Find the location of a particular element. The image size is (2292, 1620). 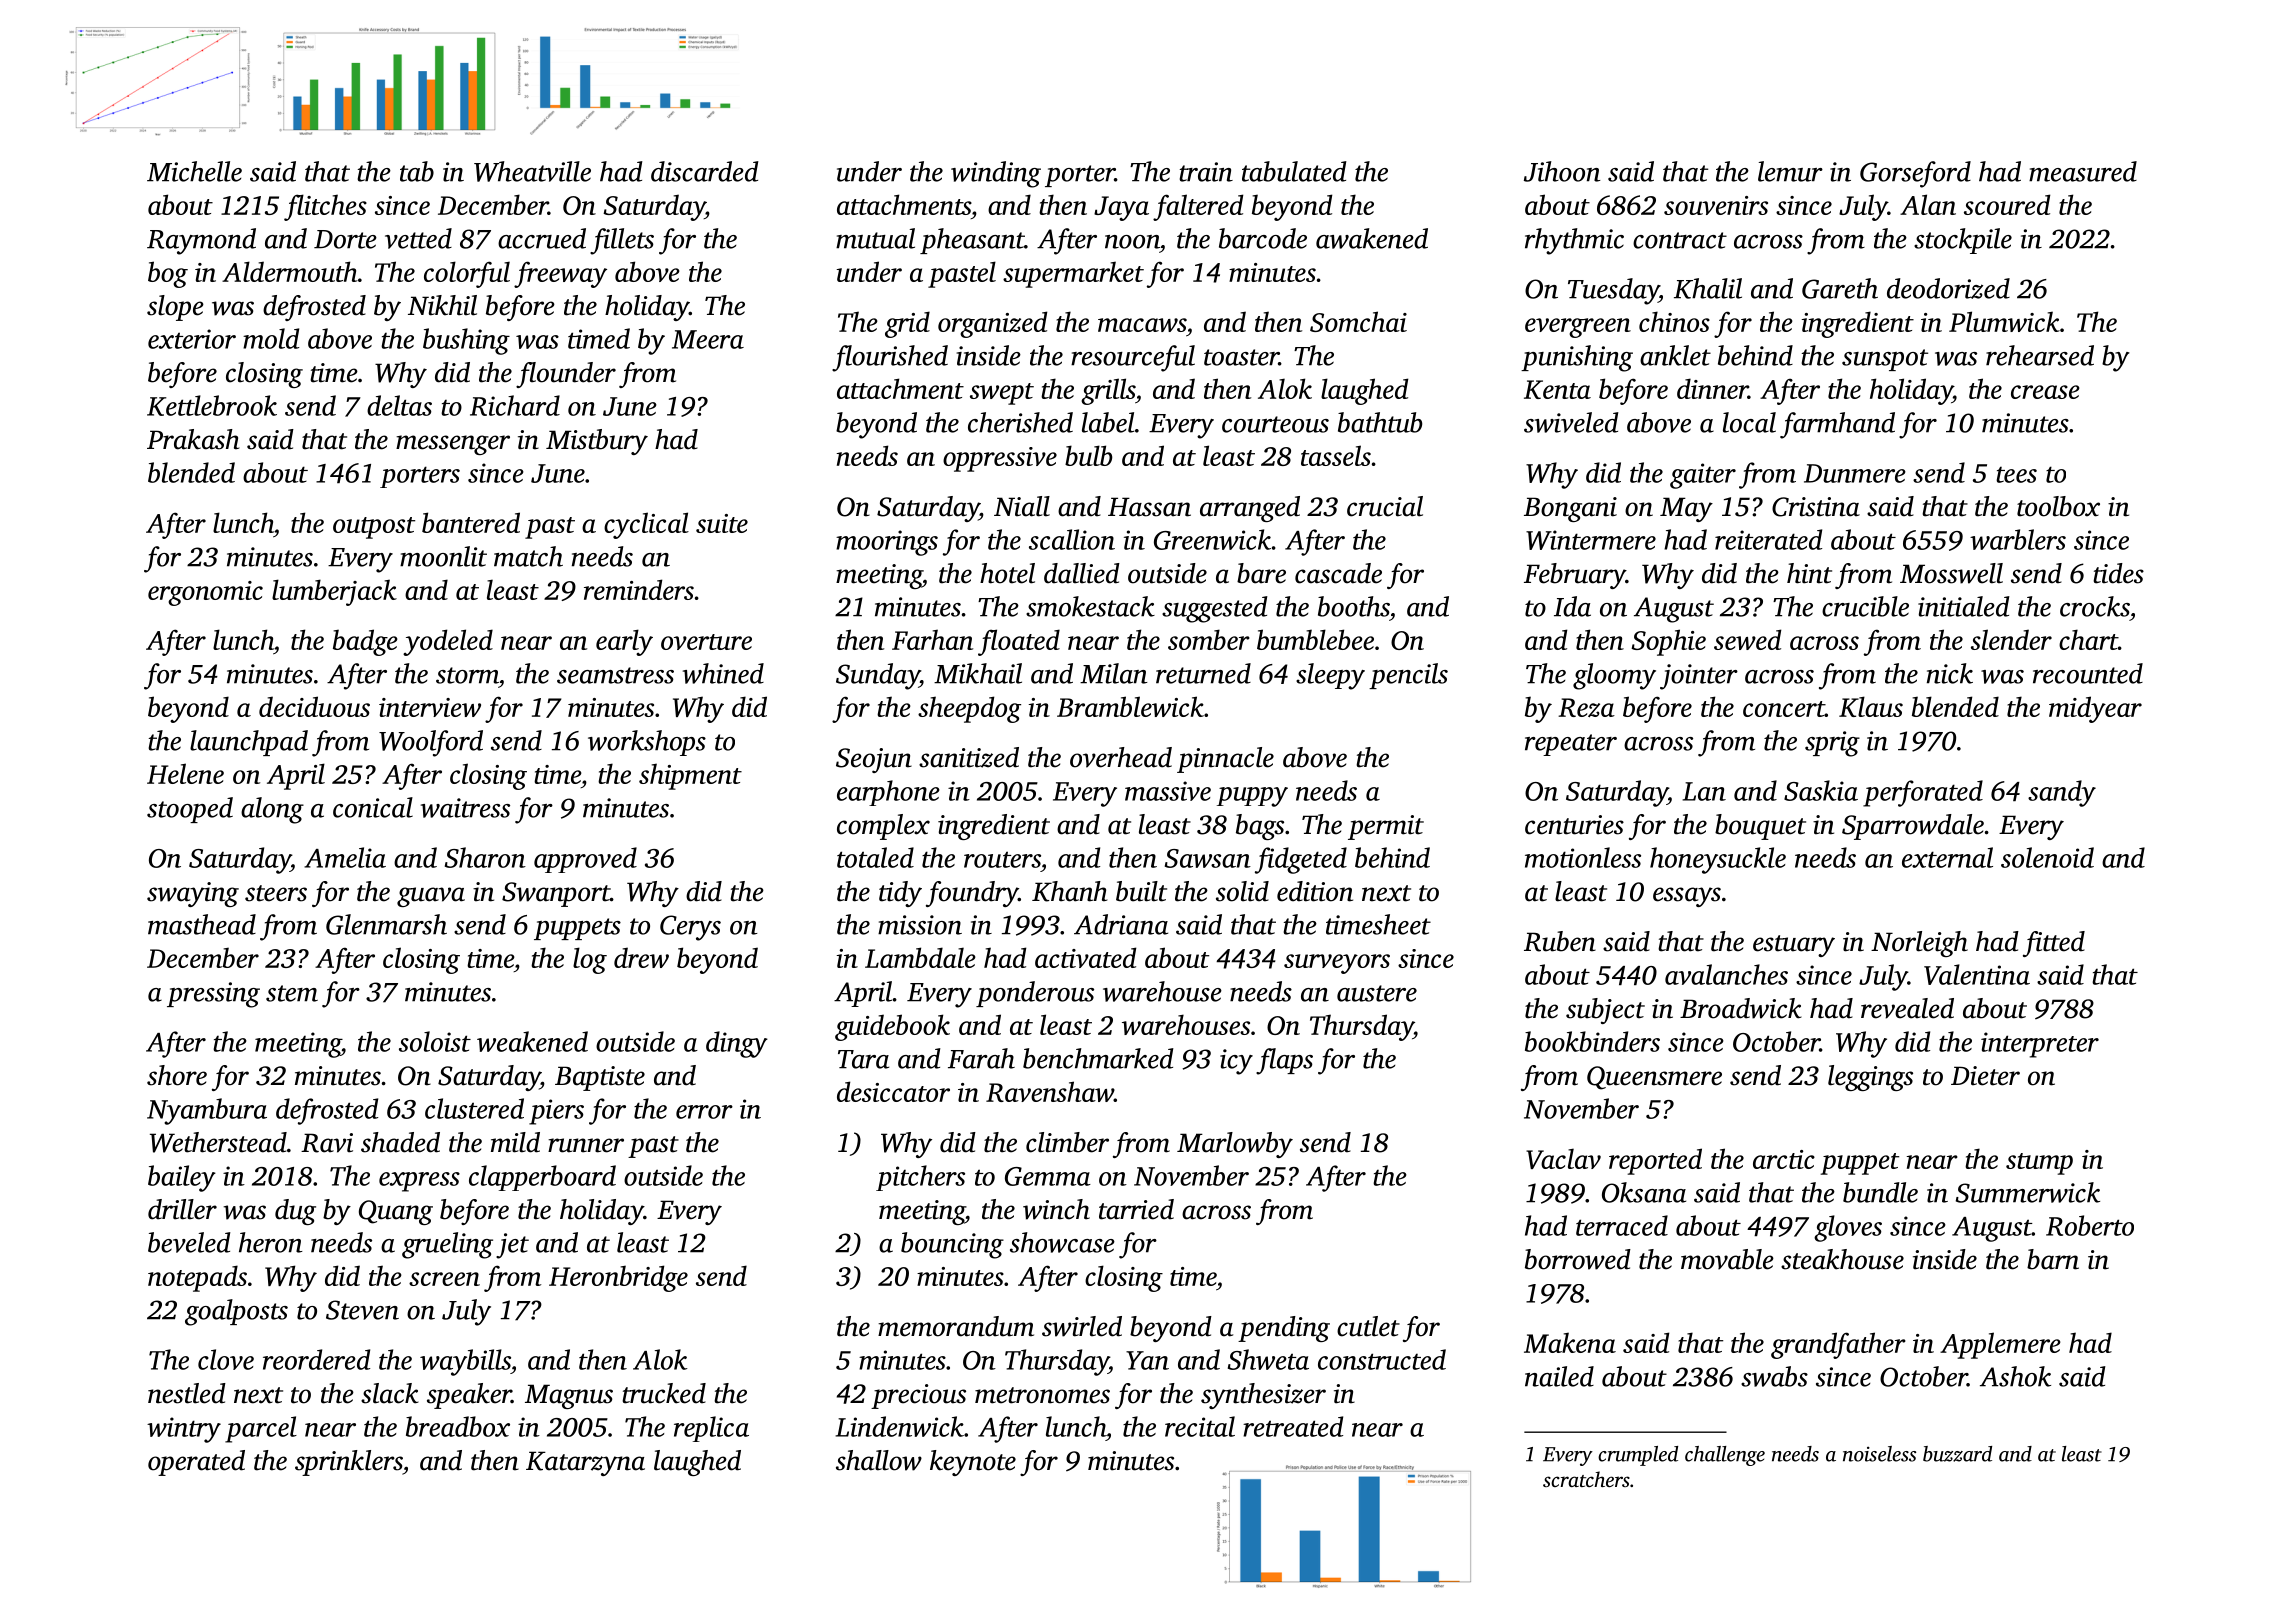

chinos is located at coordinates (1674, 321).
